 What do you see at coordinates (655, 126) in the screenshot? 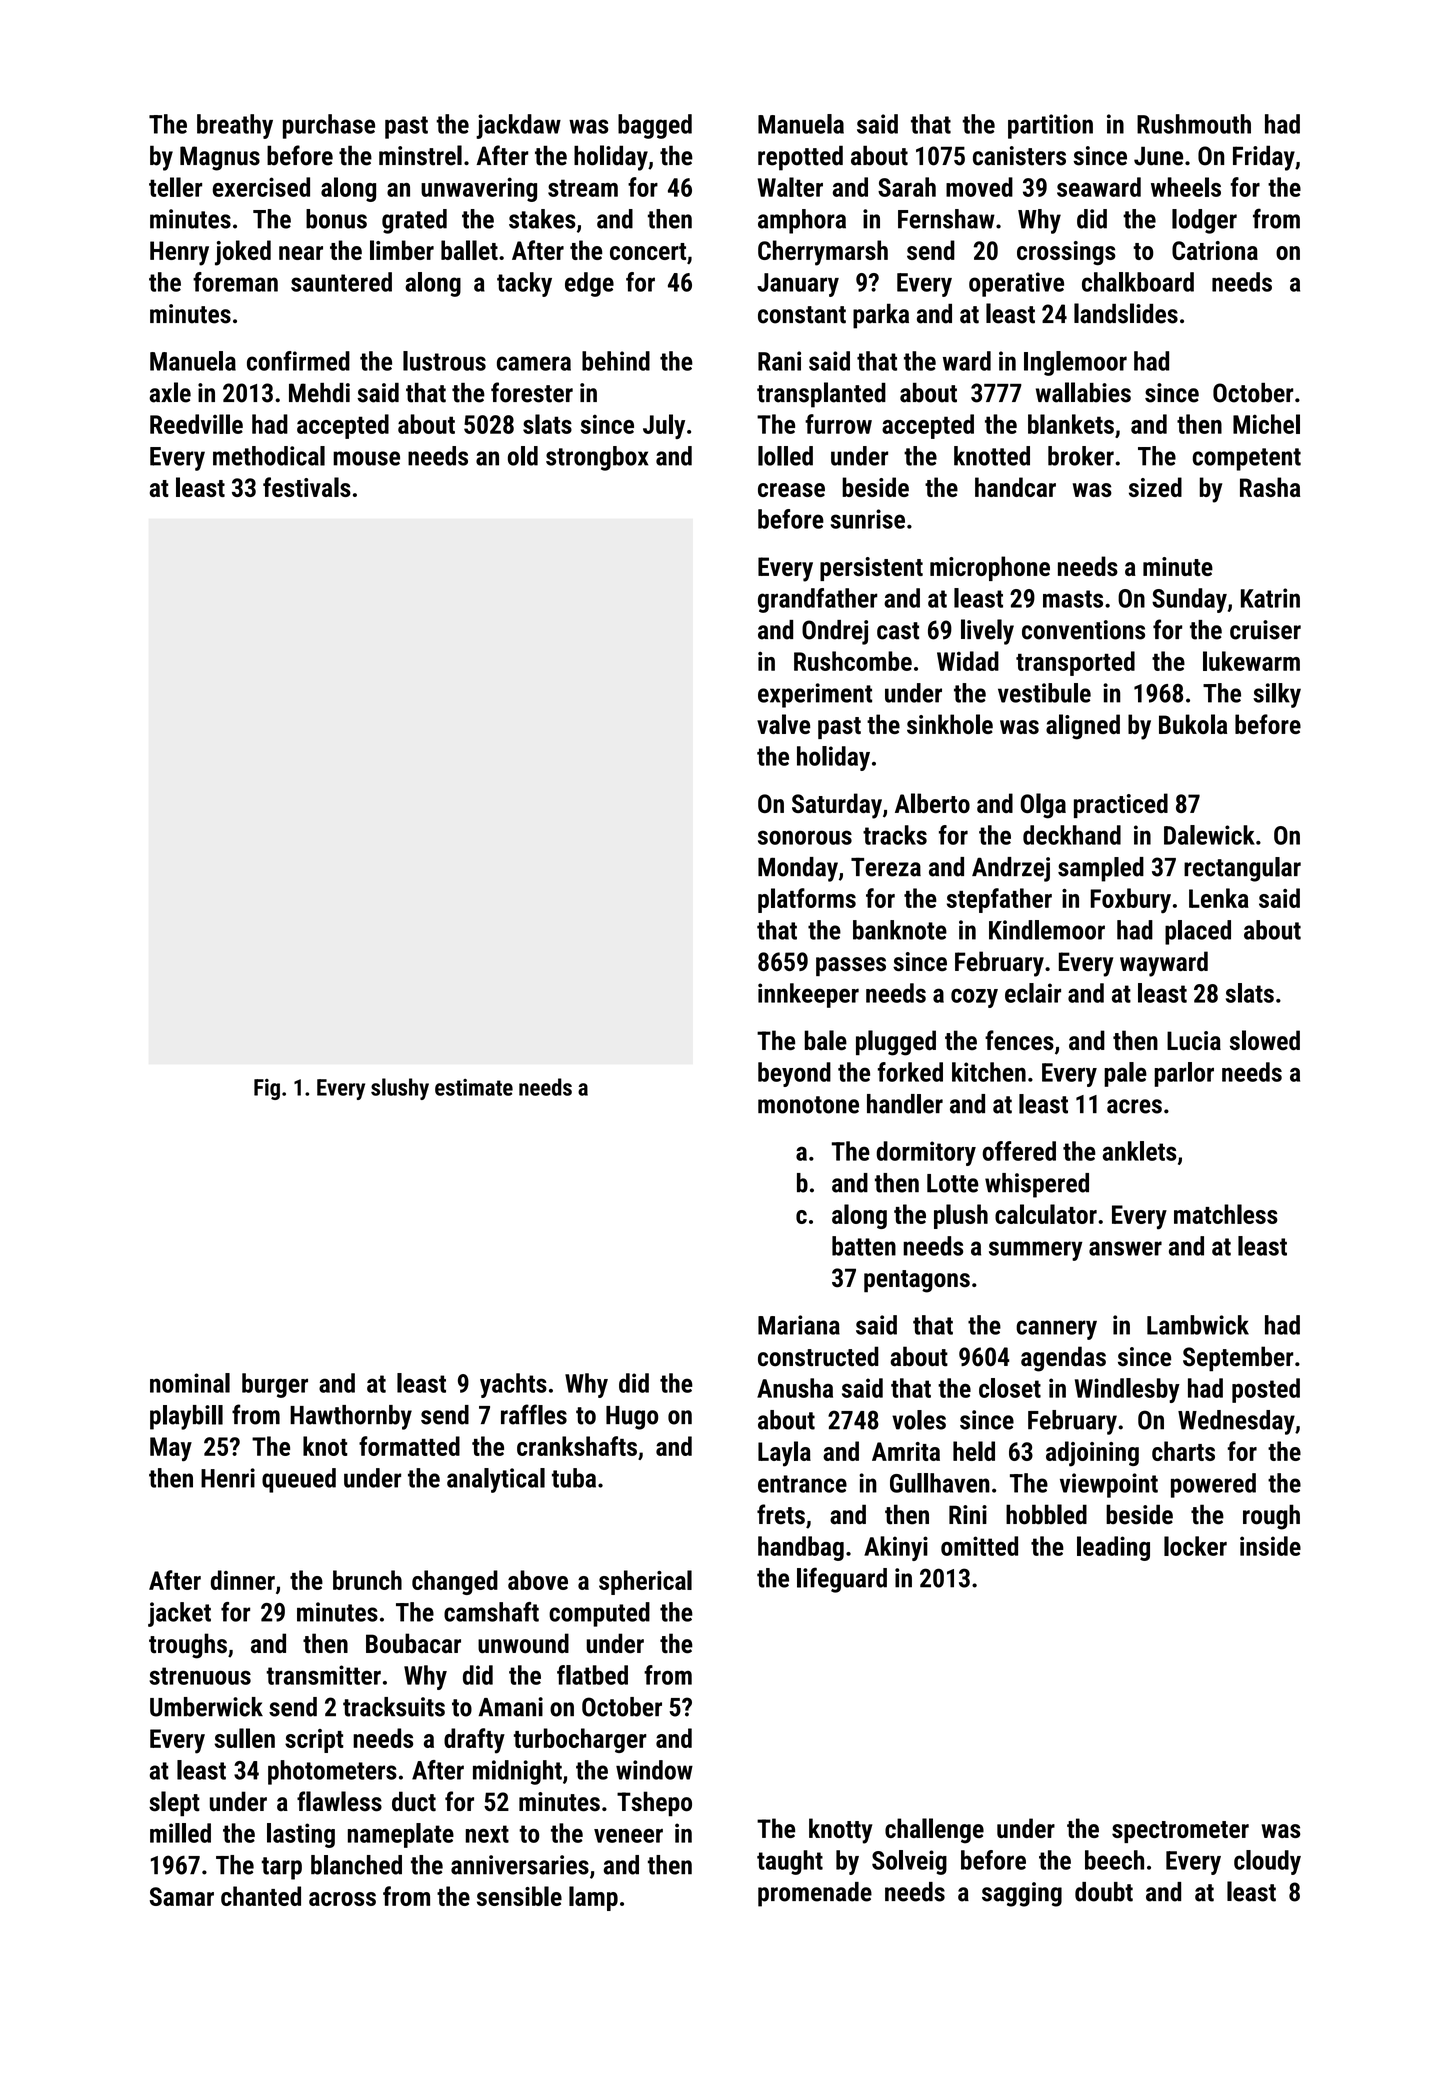
I see `bagged` at bounding box center [655, 126].
